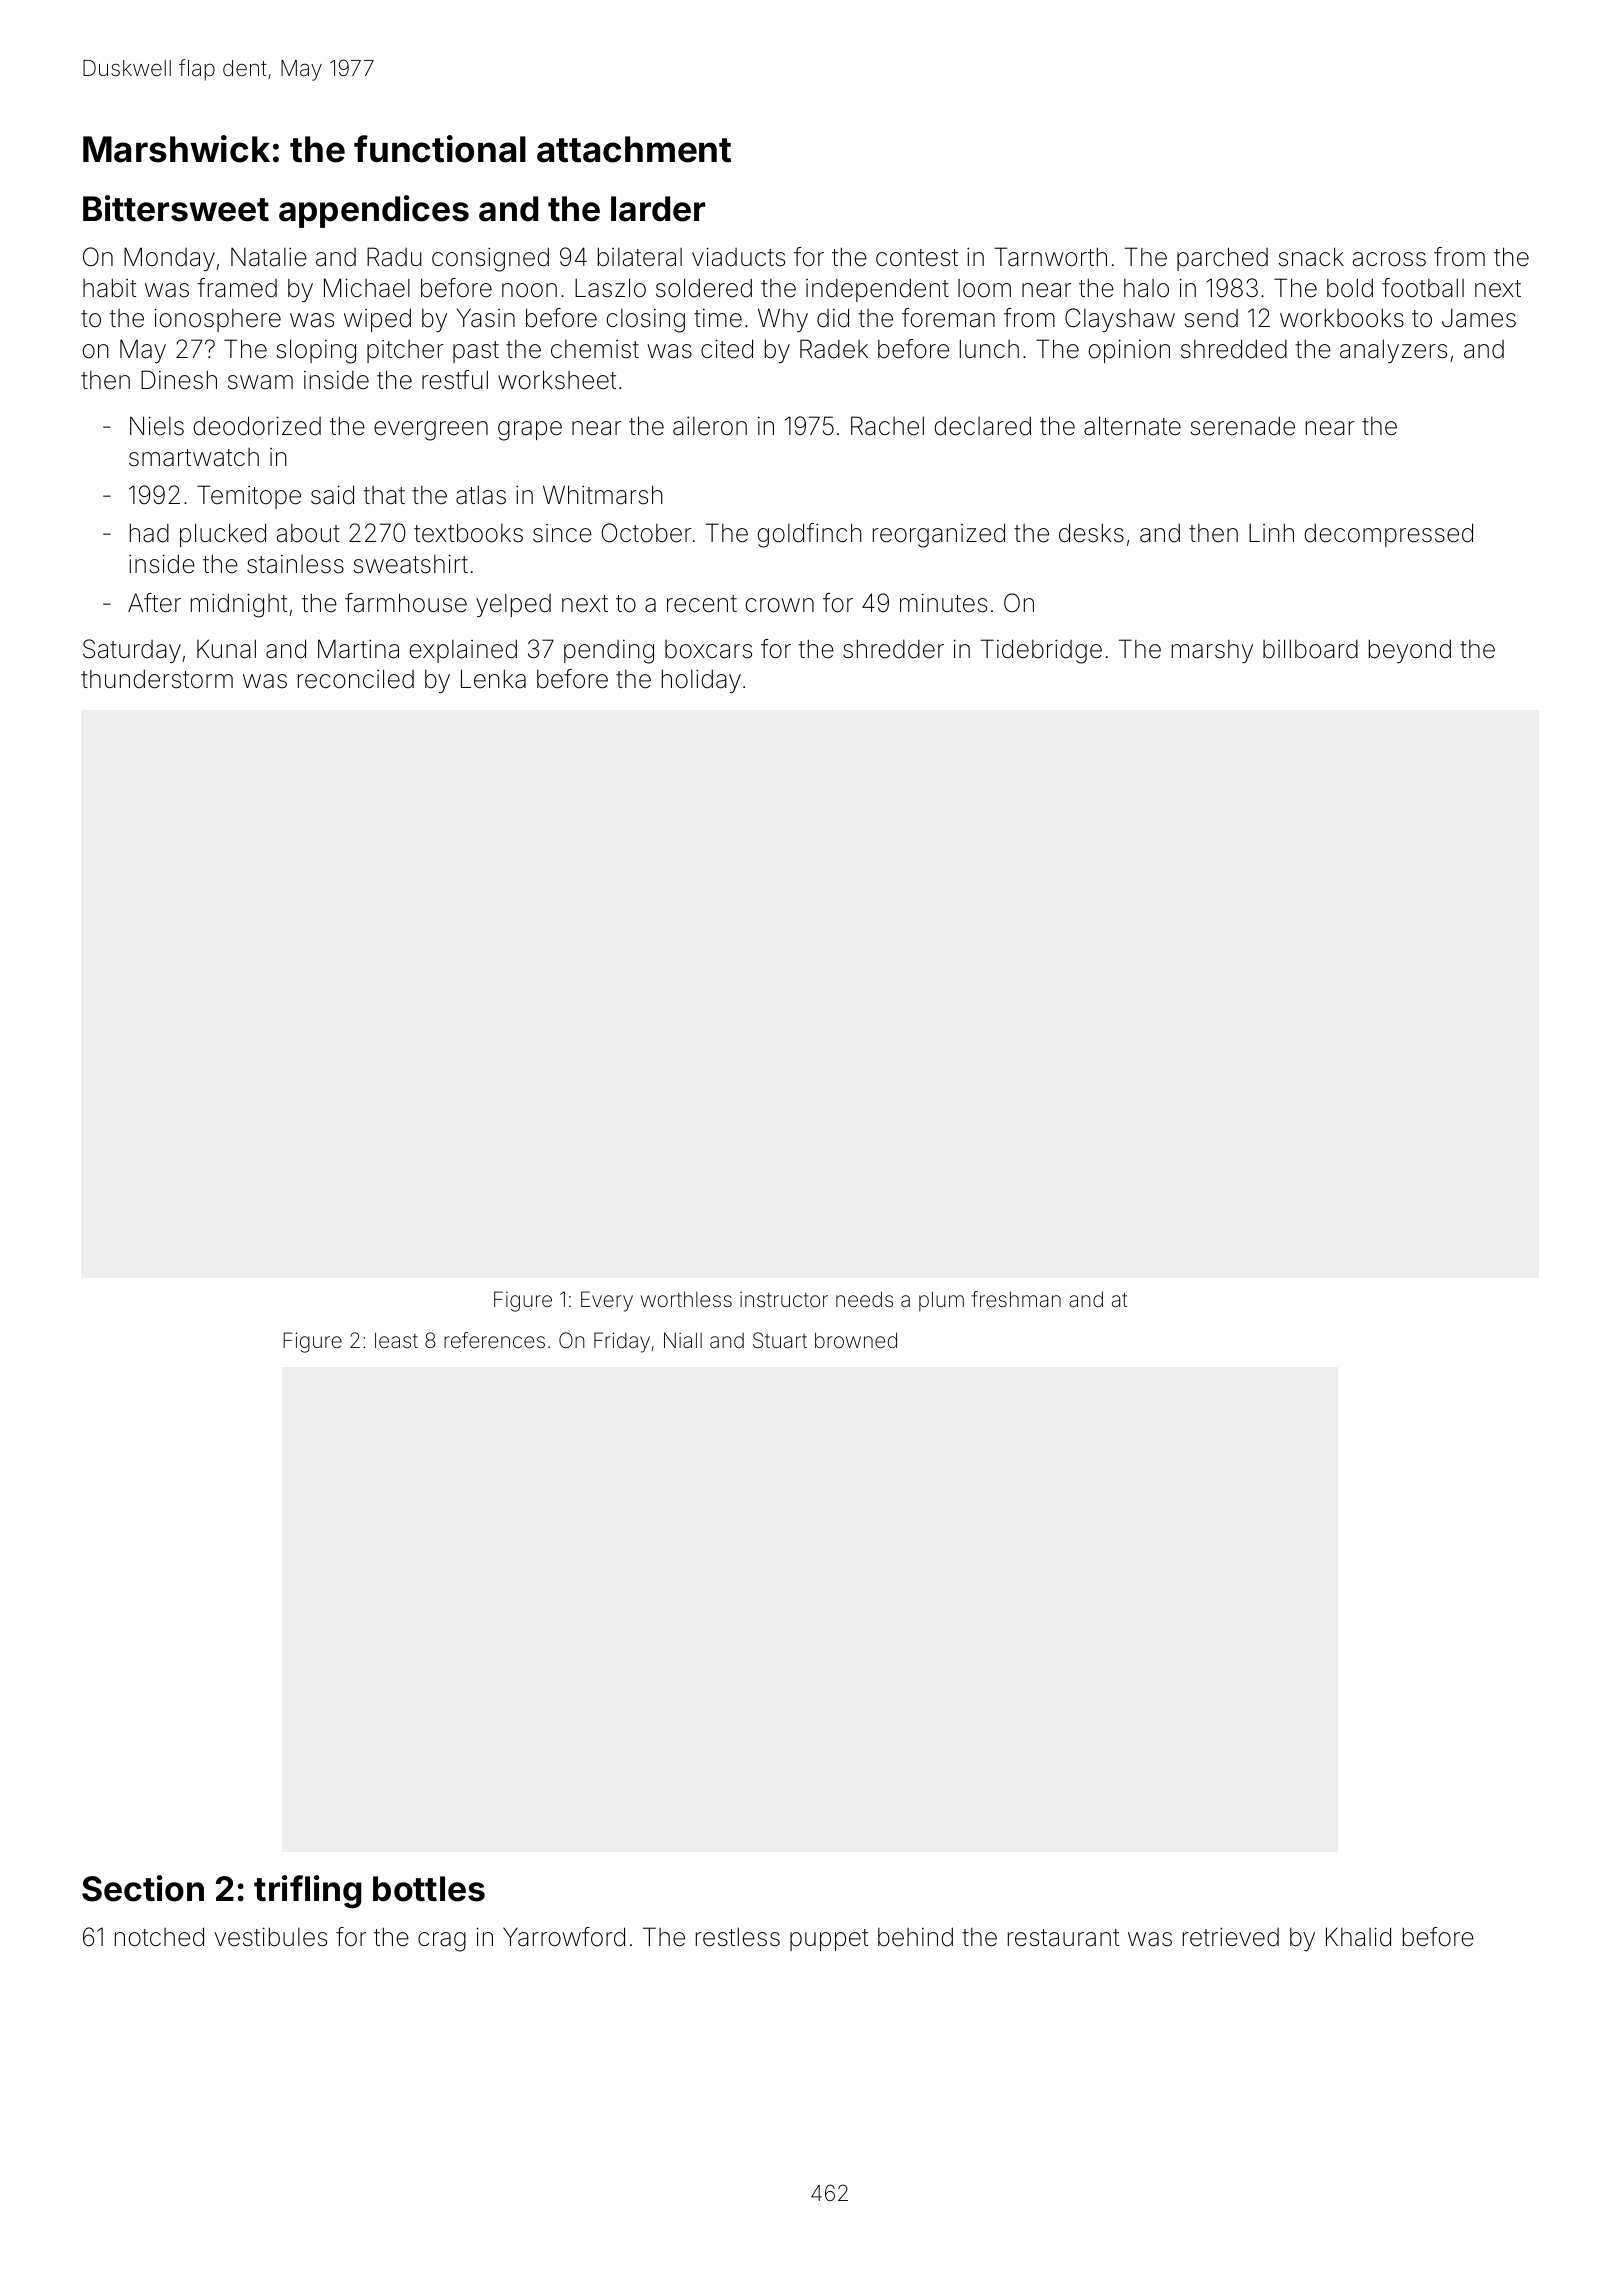  I want to click on loom, so click(984, 288).
